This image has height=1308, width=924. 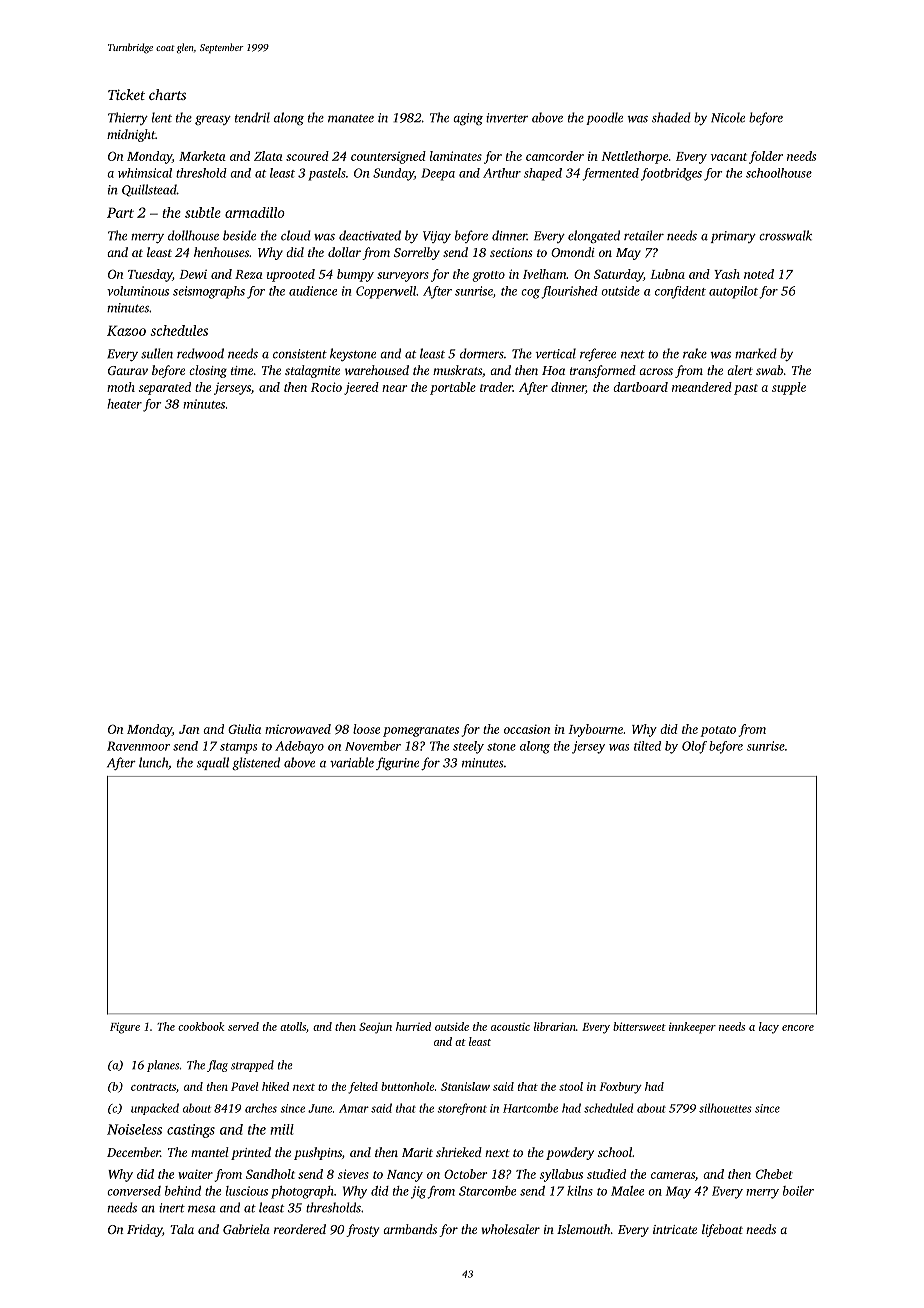 What do you see at coordinates (202, 156) in the image?
I see `Marketa` at bounding box center [202, 156].
